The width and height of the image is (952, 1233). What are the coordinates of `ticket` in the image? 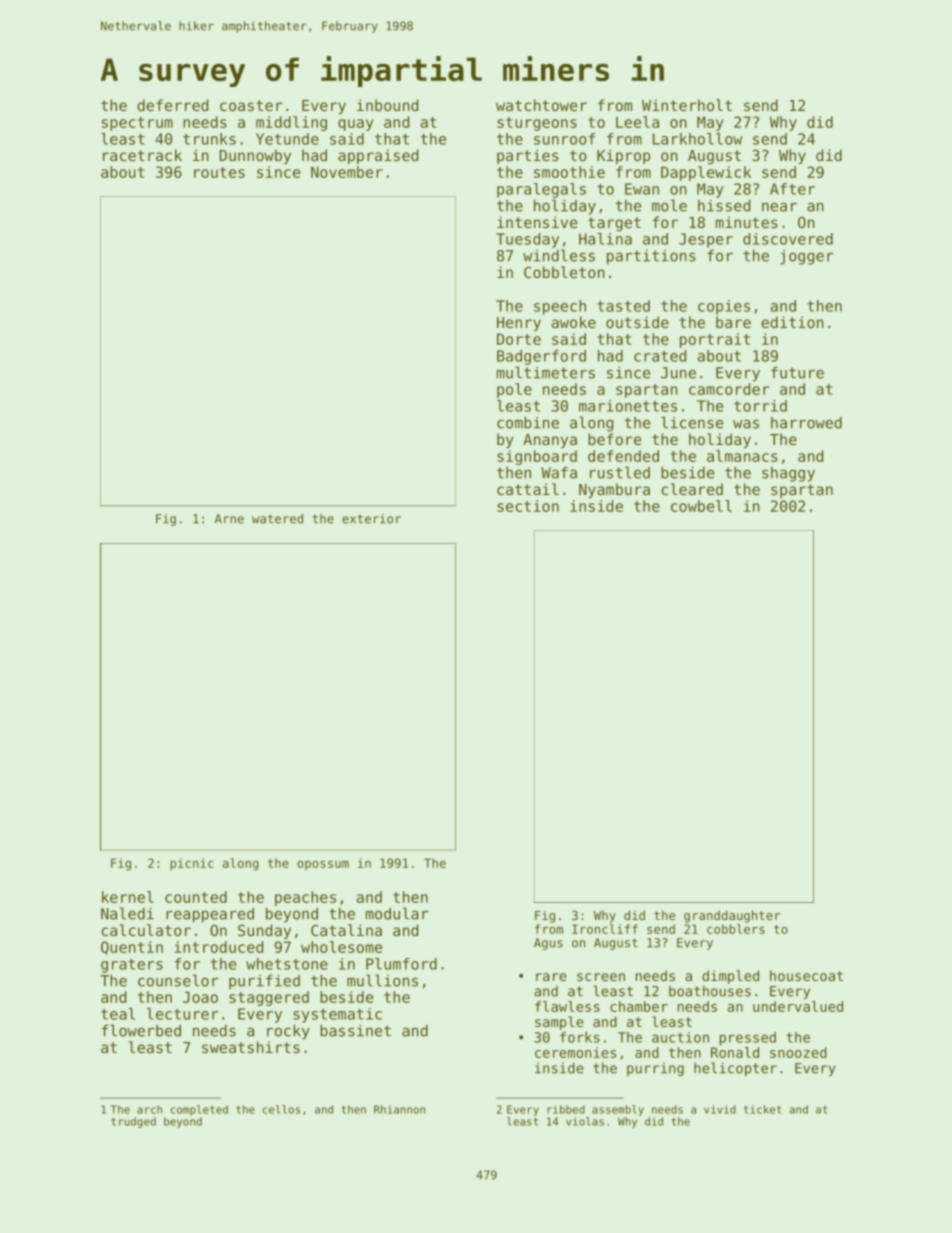 It's located at (763, 1109).
